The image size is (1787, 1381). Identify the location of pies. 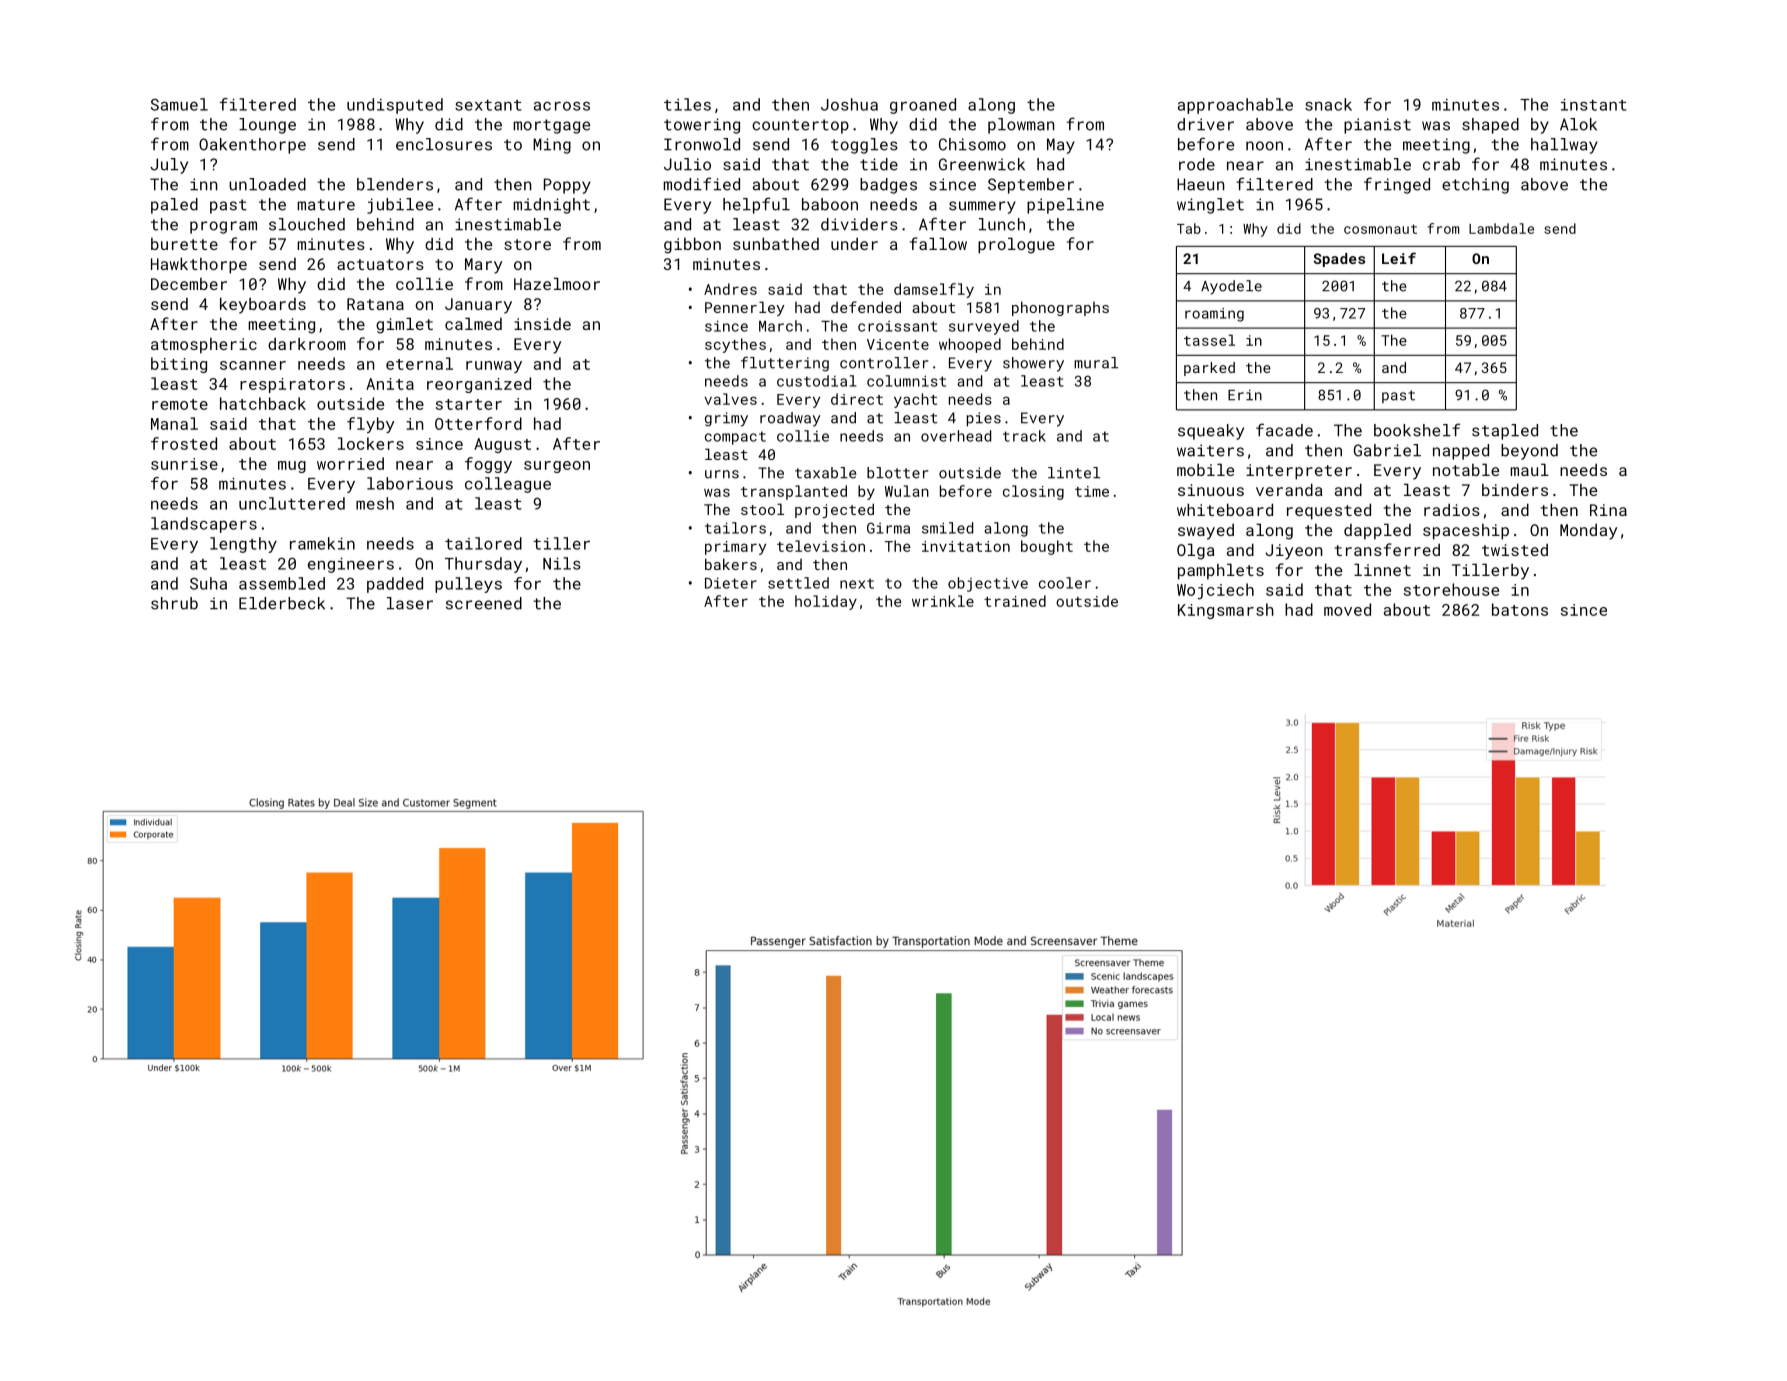
(984, 419).
